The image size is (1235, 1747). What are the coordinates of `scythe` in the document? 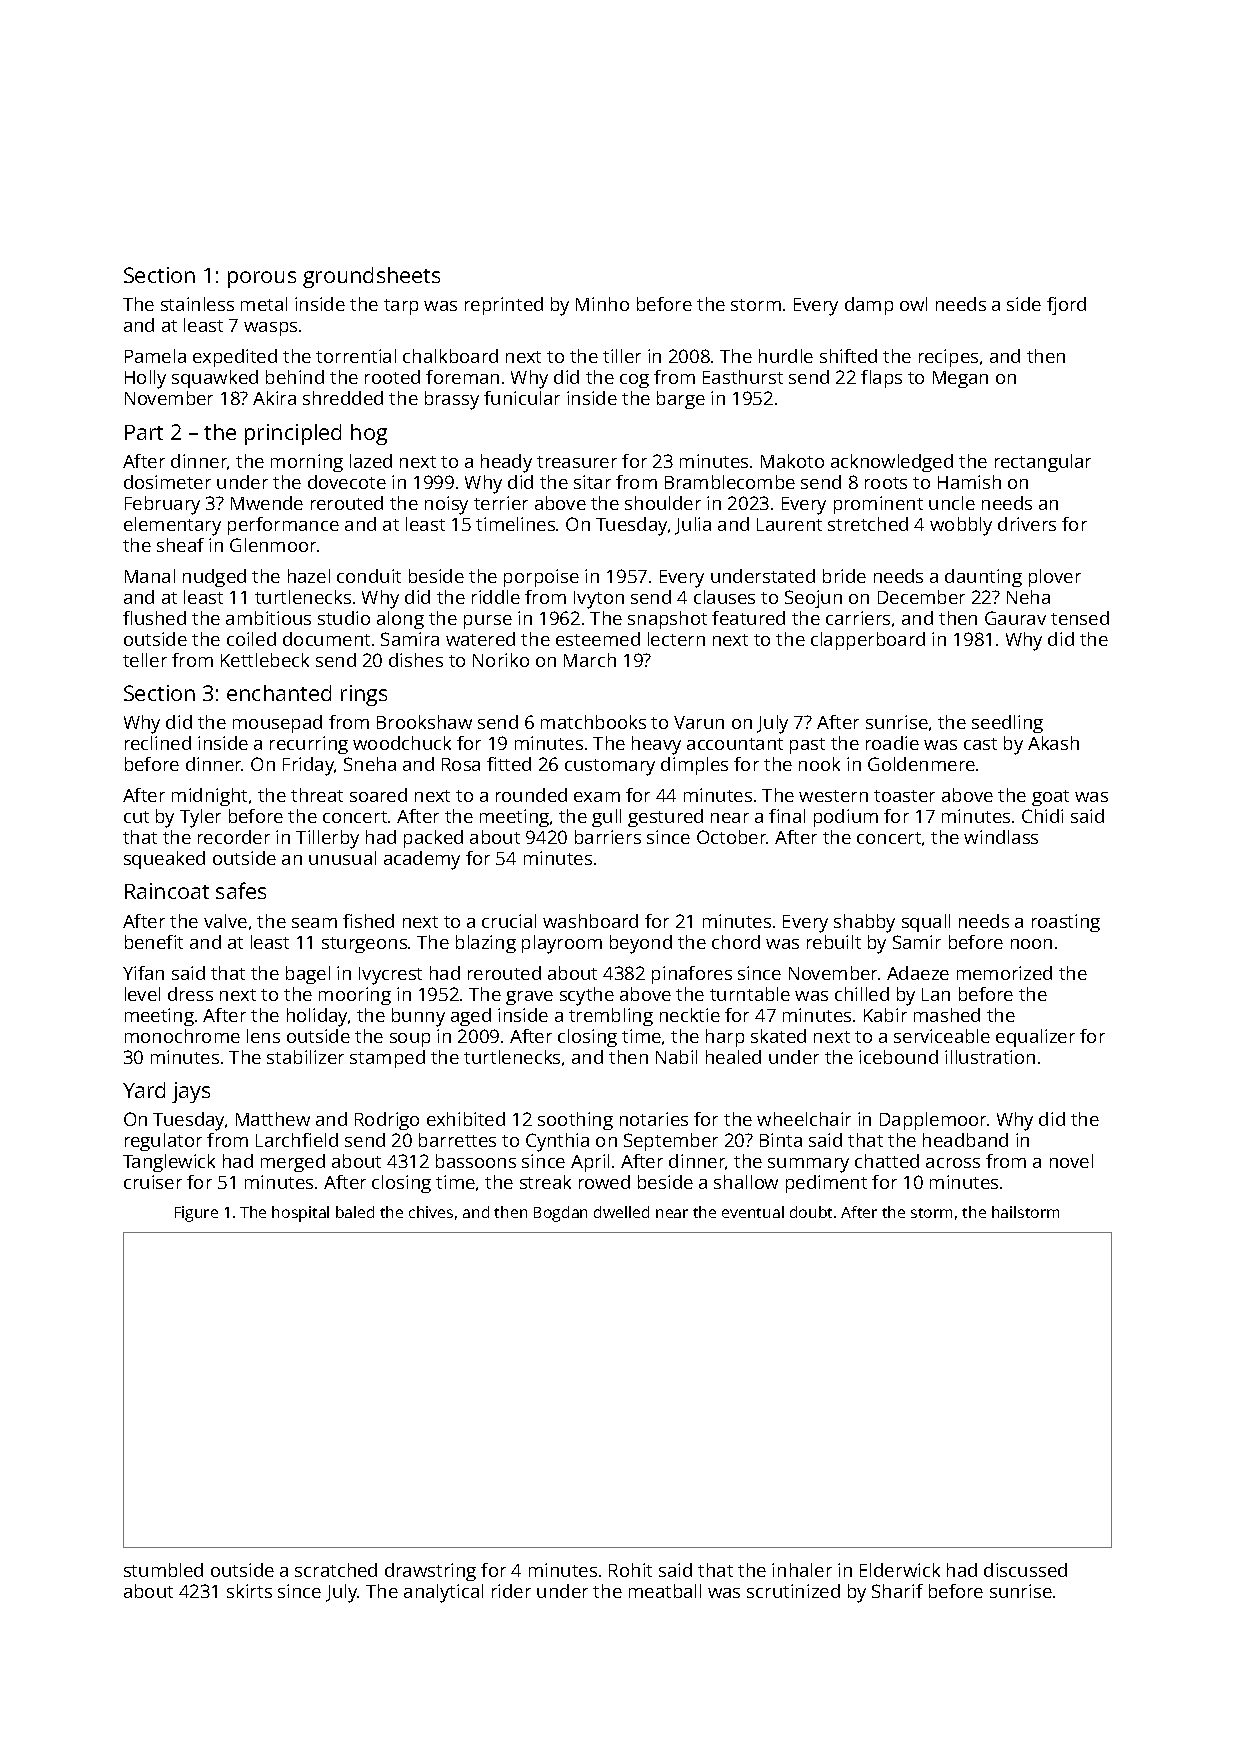 It's located at (587, 996).
